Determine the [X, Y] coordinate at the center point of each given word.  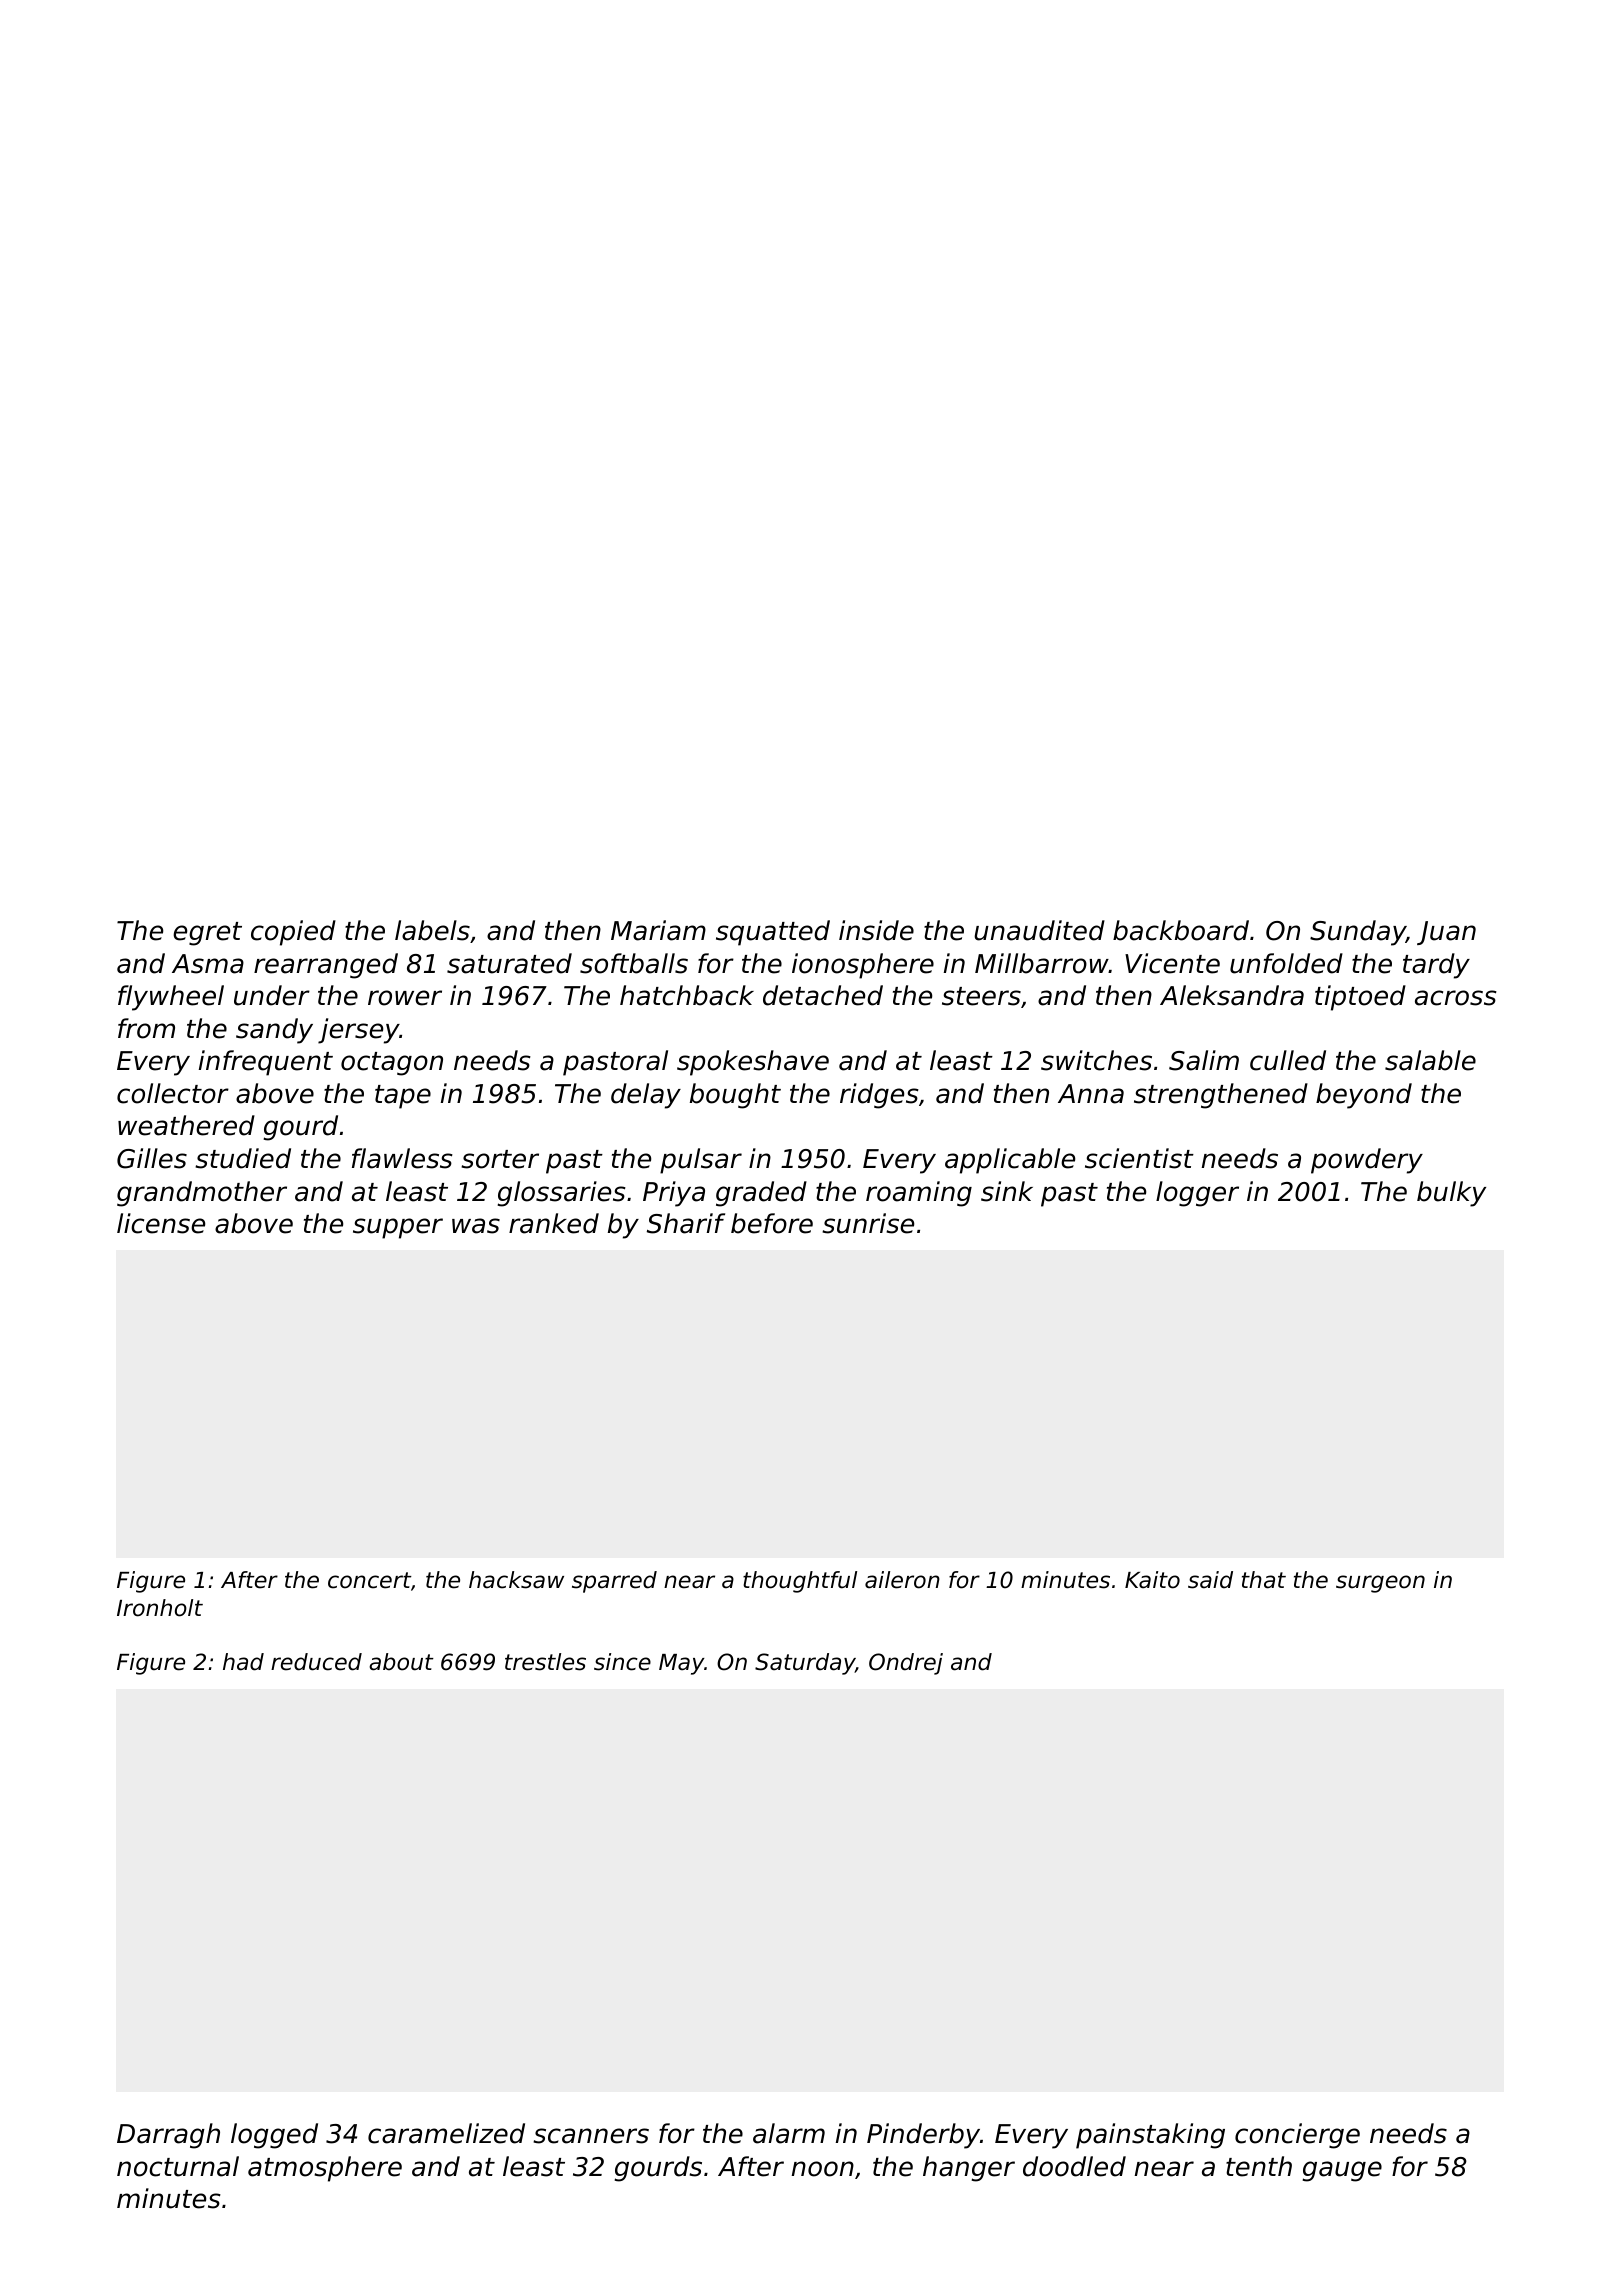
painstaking [1150, 2136]
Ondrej [906, 1664]
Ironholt [160, 1608]
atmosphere [325, 2169]
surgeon [1380, 1584]
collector [173, 1093]
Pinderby [923, 2136]
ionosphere [863, 966]
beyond [1364, 1096]
